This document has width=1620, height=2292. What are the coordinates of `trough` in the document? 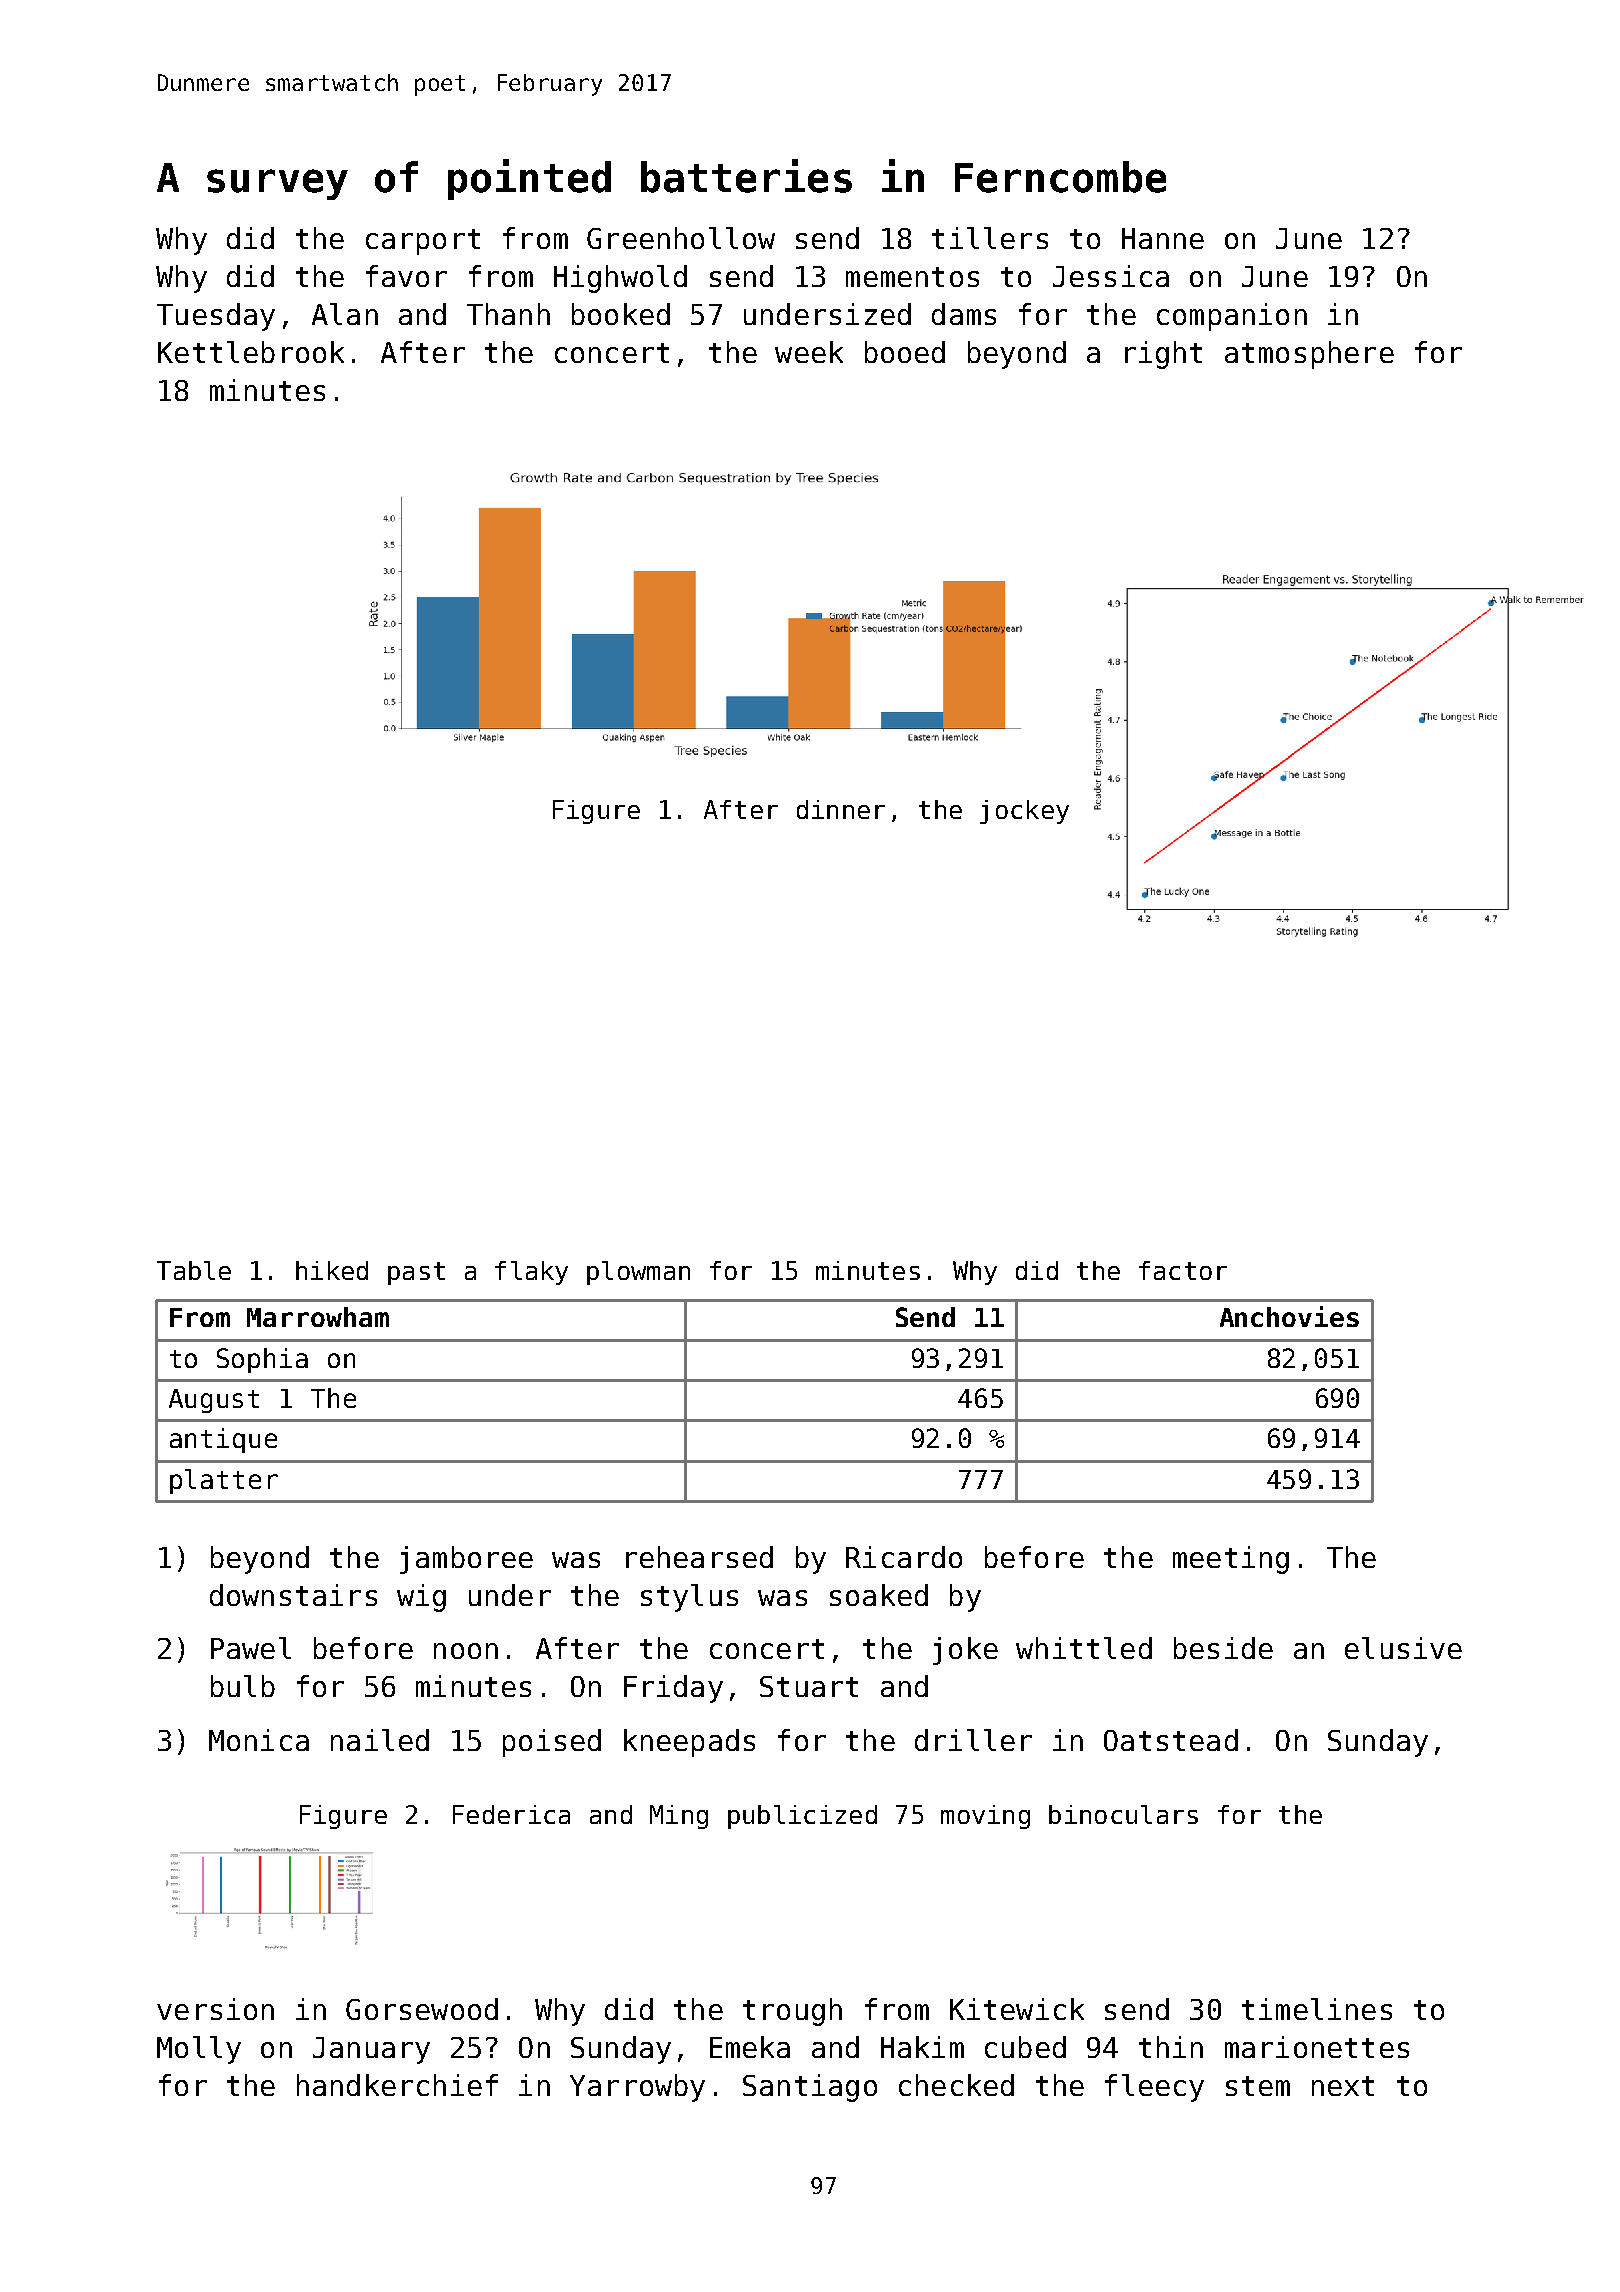 It's located at (792, 2012).
